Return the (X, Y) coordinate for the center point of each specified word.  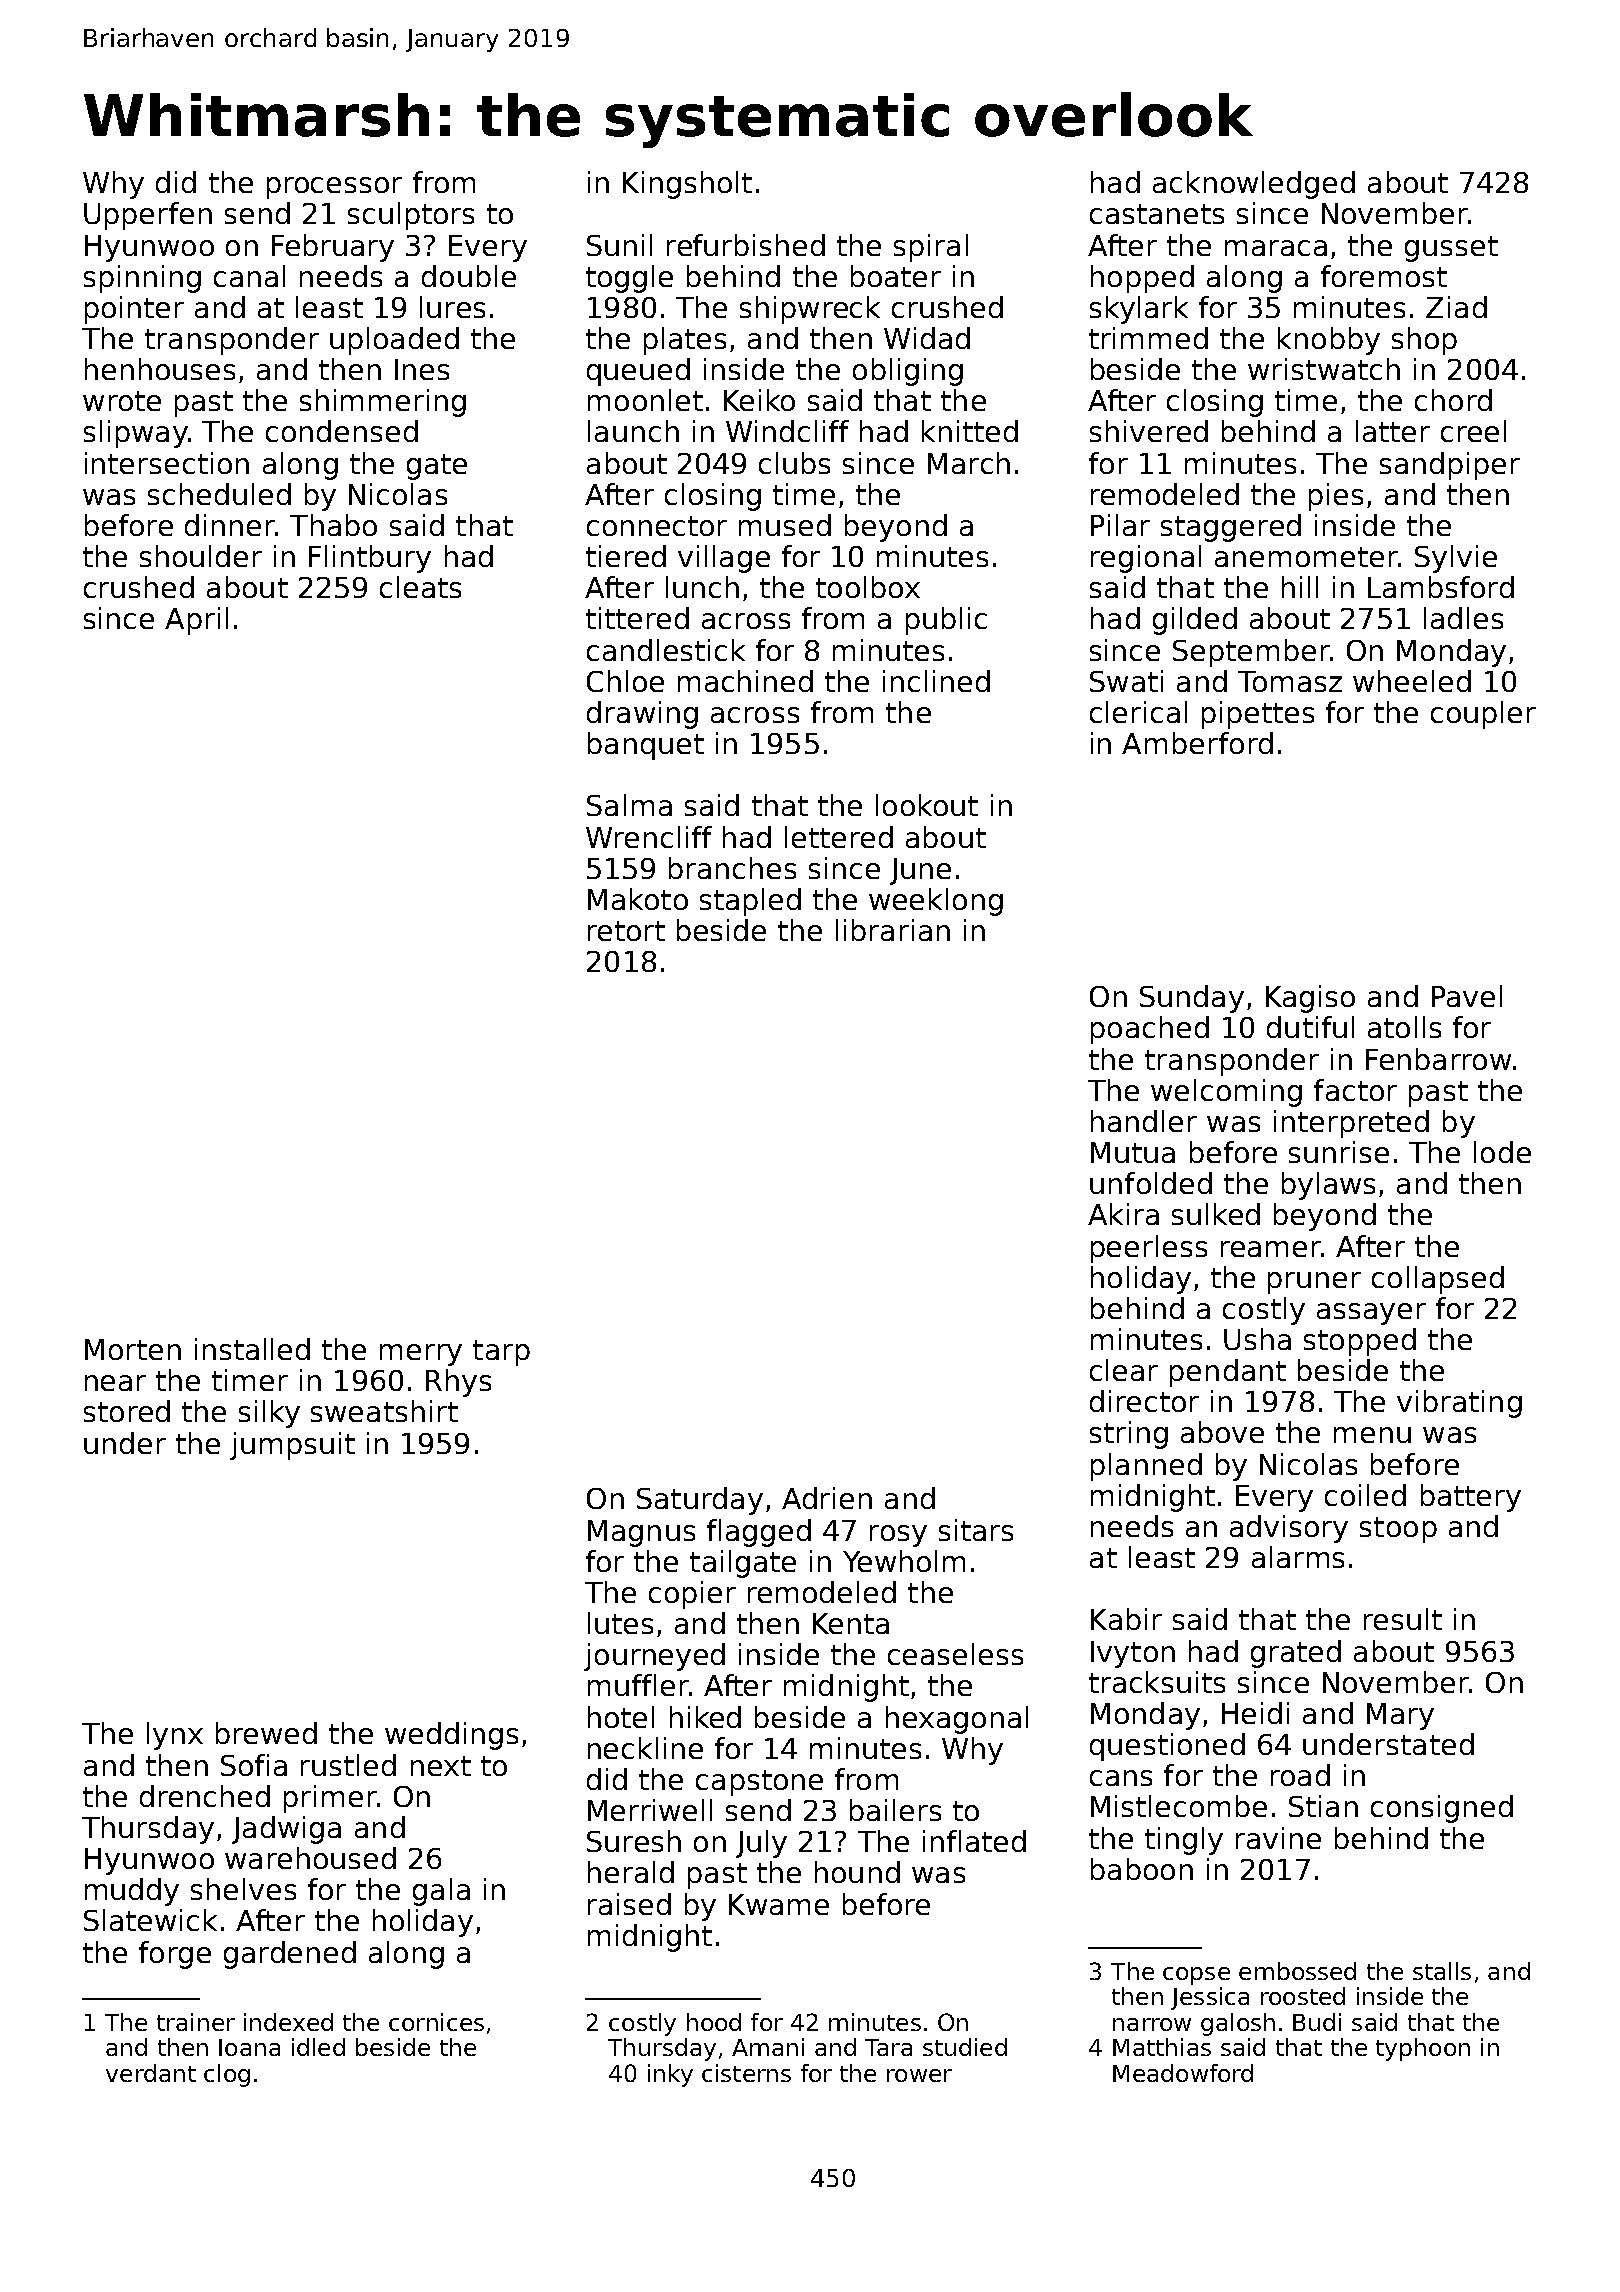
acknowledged (1254, 185)
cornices (436, 2022)
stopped (1360, 1342)
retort (626, 931)
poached (1150, 1030)
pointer (134, 310)
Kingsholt (687, 185)
